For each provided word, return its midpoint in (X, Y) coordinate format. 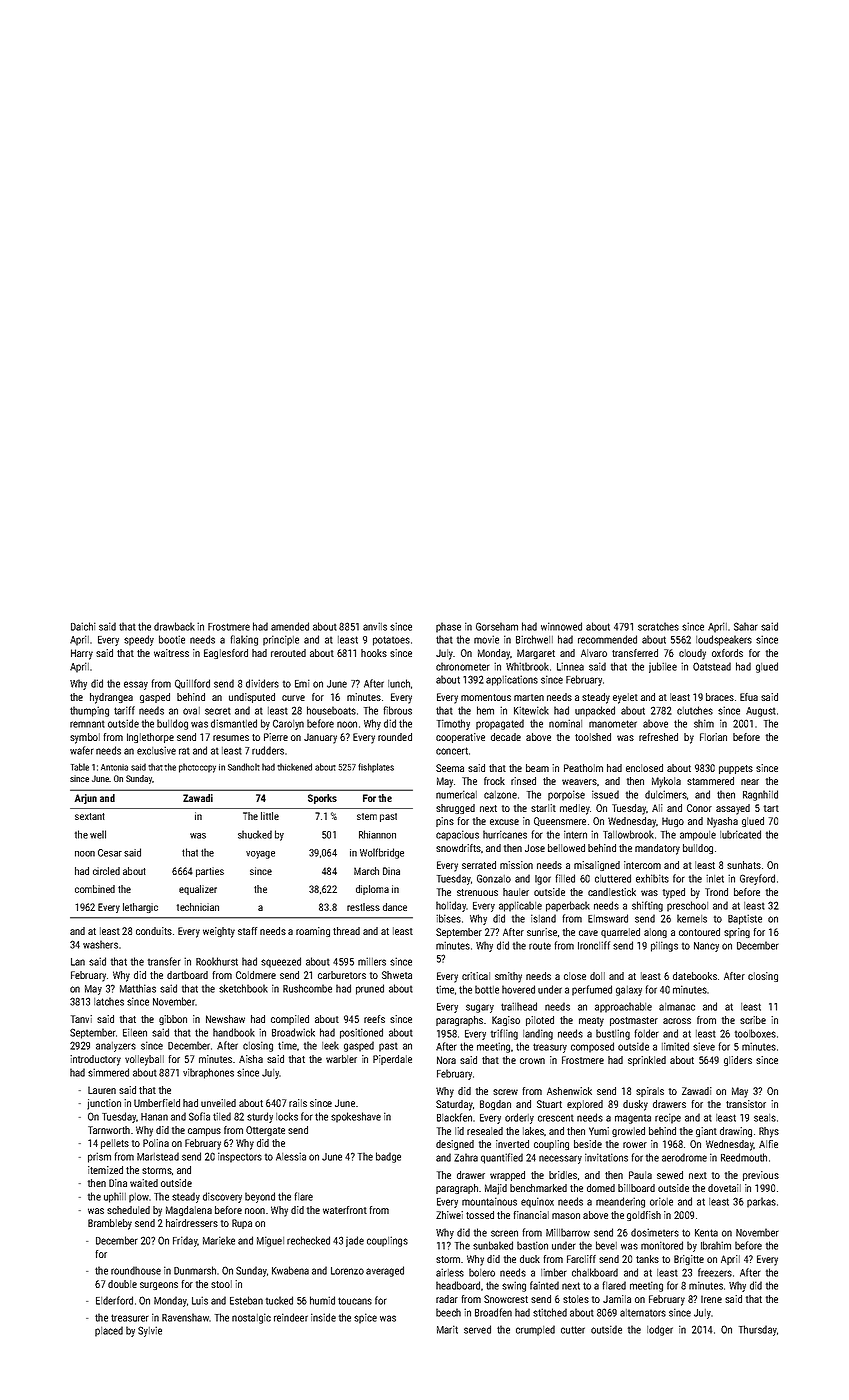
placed (109, 1331)
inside (323, 1317)
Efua (749, 697)
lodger (660, 1330)
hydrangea (111, 698)
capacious (457, 835)
